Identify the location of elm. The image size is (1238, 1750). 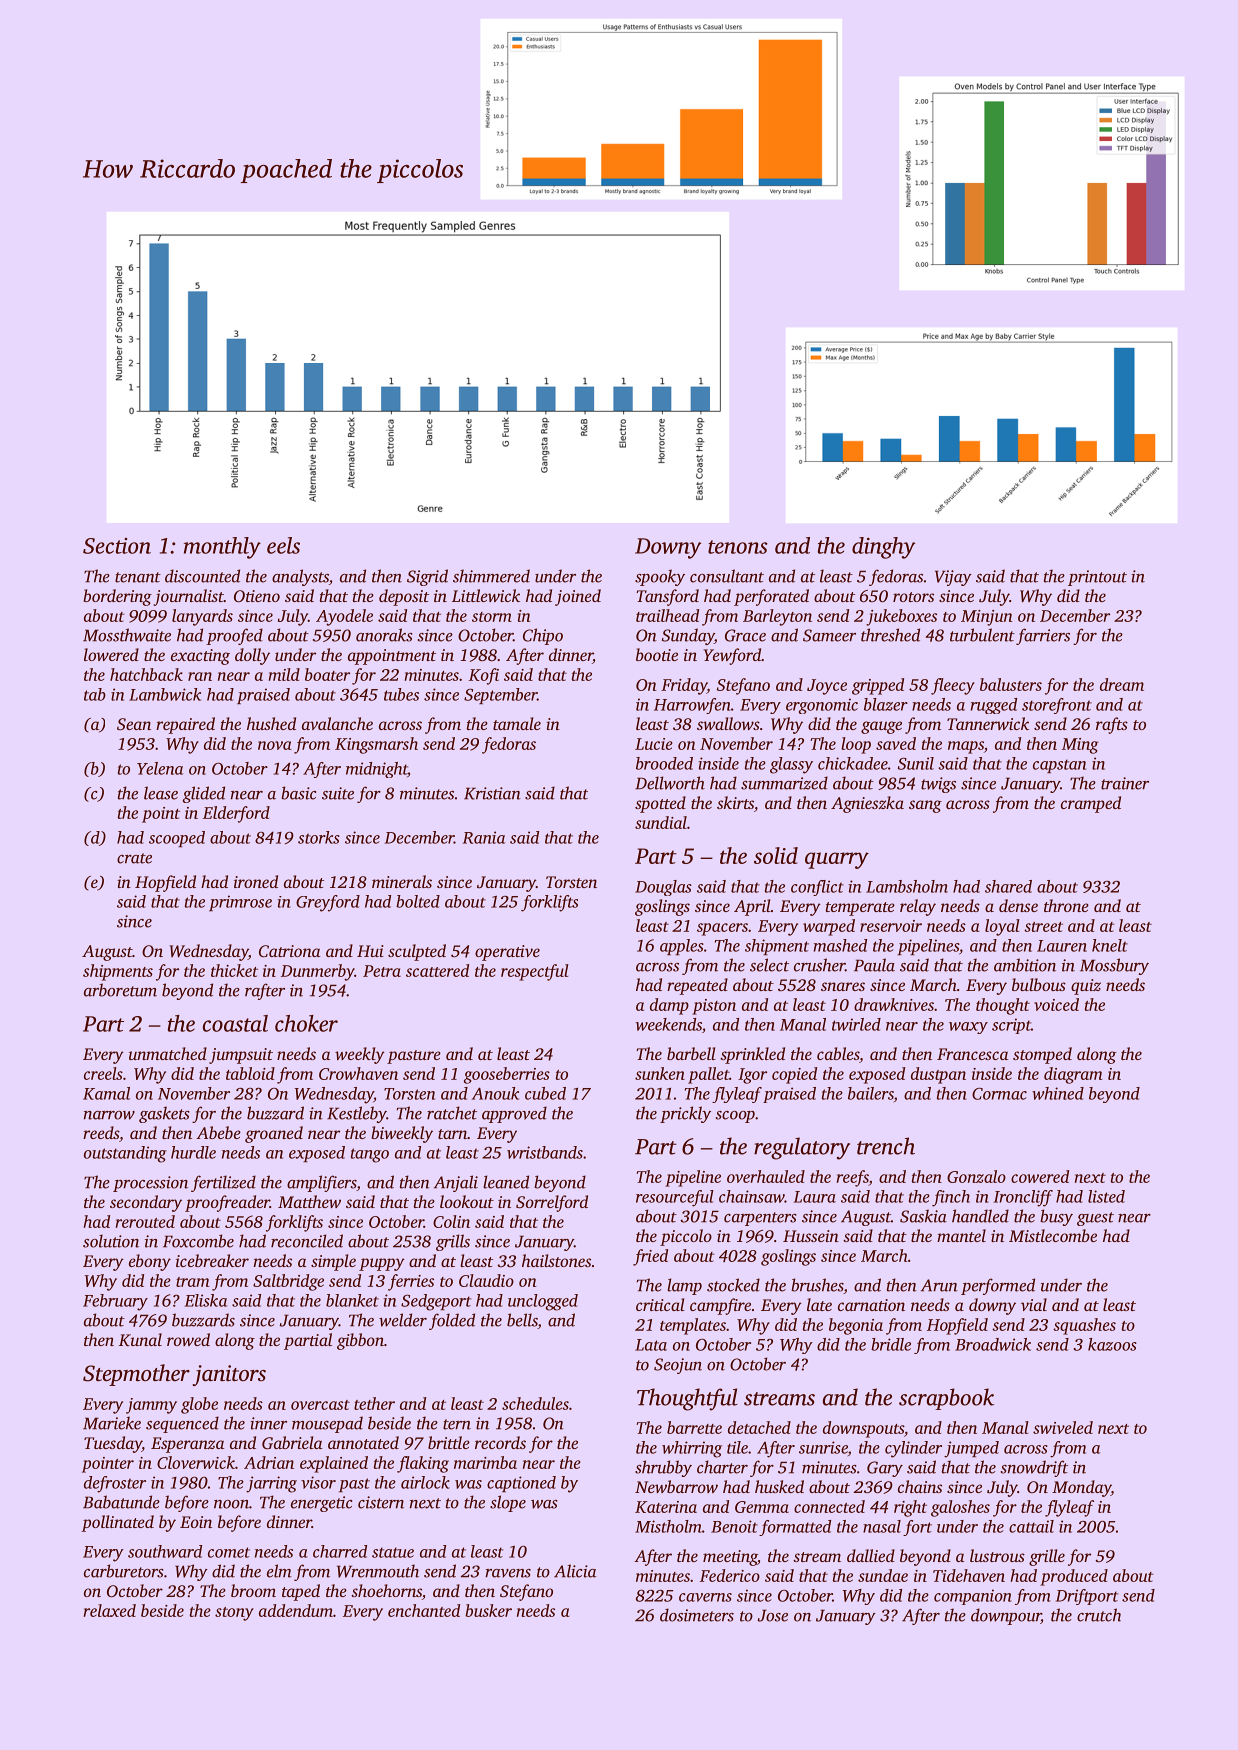
(279, 1571).
